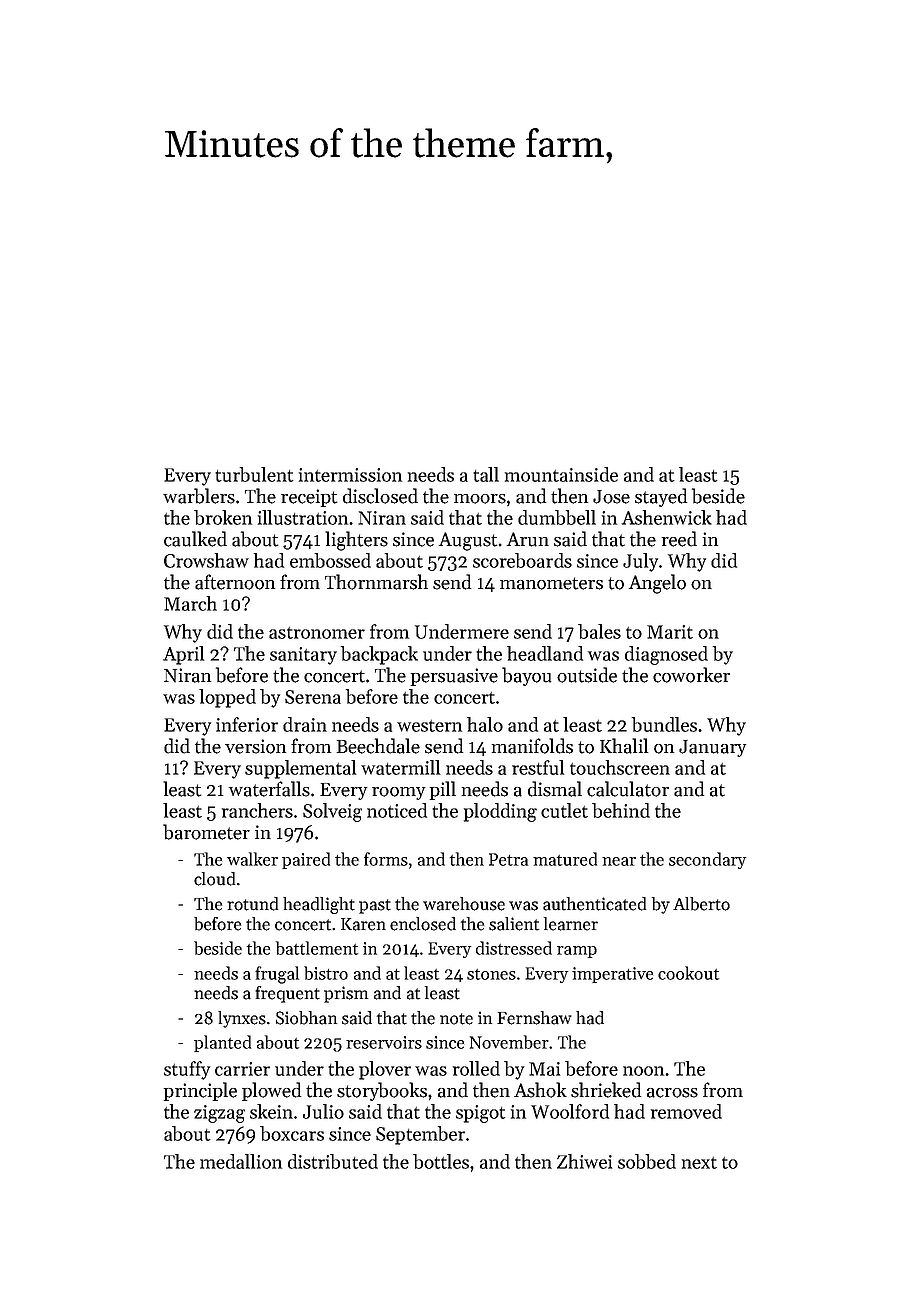 The height and width of the screenshot is (1311, 924). Describe the element at coordinates (620, 767) in the screenshot. I see `touchscreen` at that location.
